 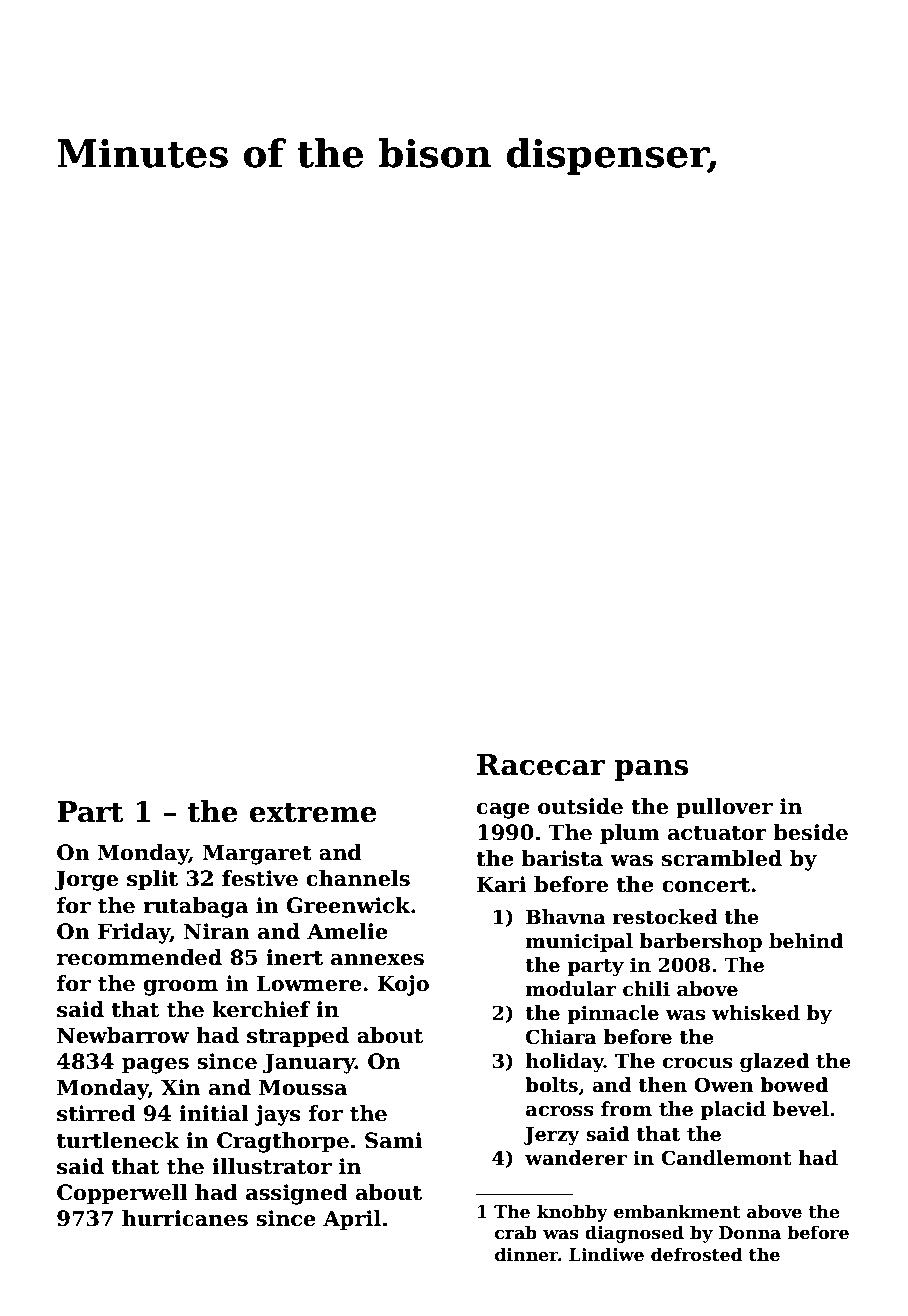 I want to click on Margaret, so click(x=257, y=854).
